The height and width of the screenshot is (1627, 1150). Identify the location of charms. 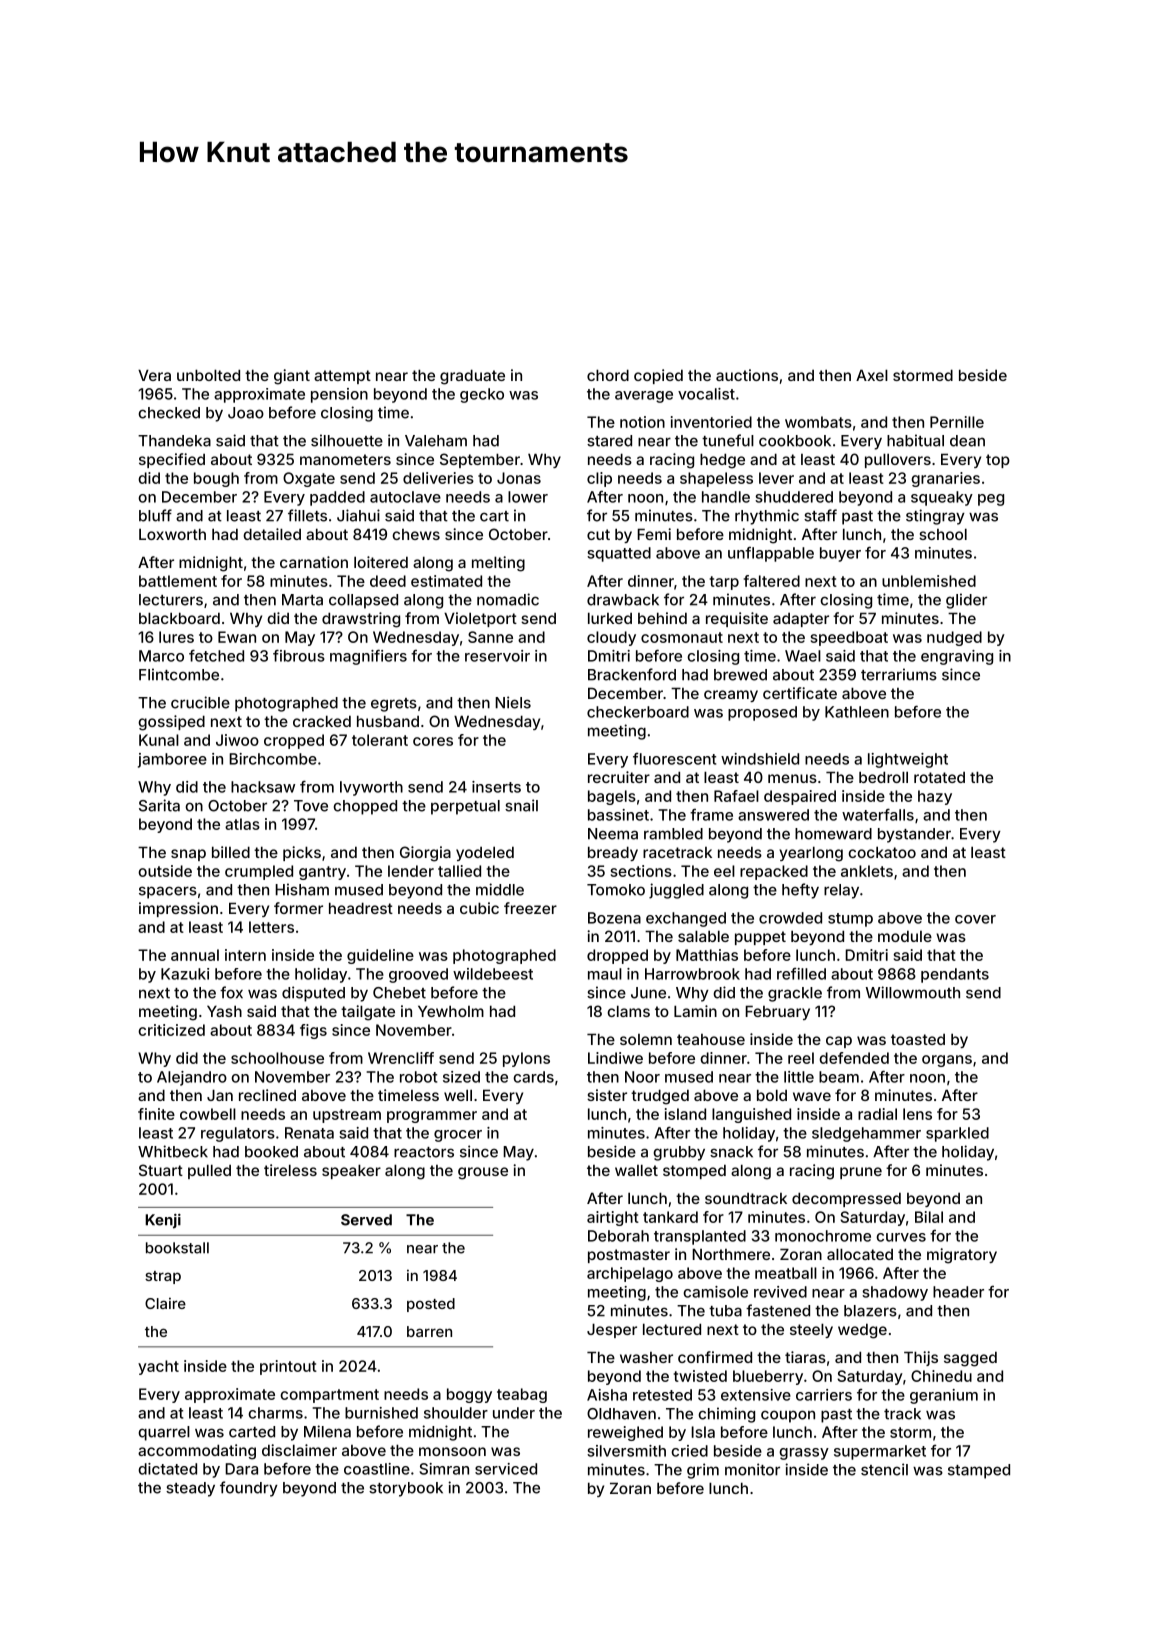
(275, 1413).
